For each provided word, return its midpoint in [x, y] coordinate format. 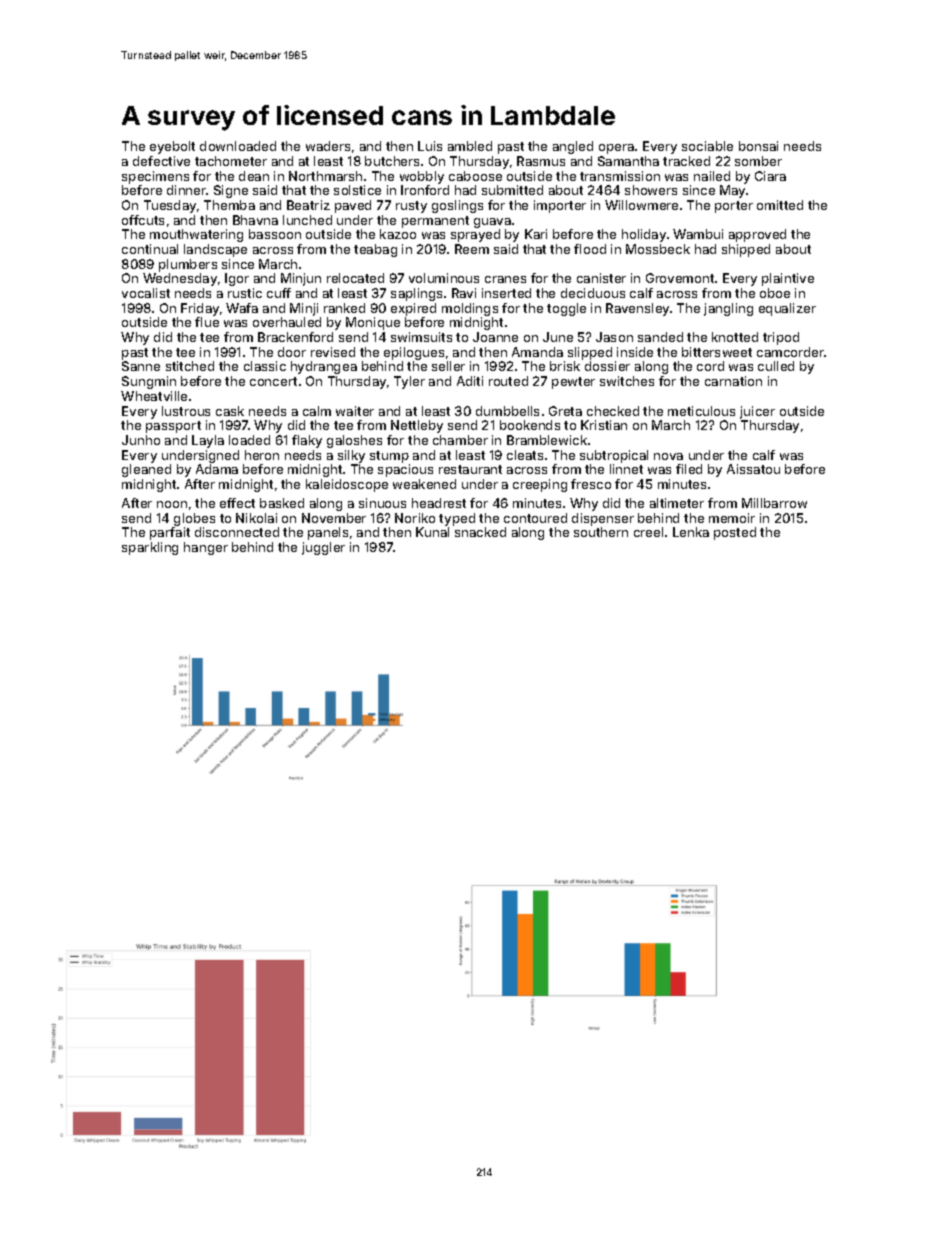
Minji [304, 309]
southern [601, 532]
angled [573, 147]
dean [254, 176]
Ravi [464, 293]
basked [282, 503]
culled [776, 366]
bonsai [758, 146]
